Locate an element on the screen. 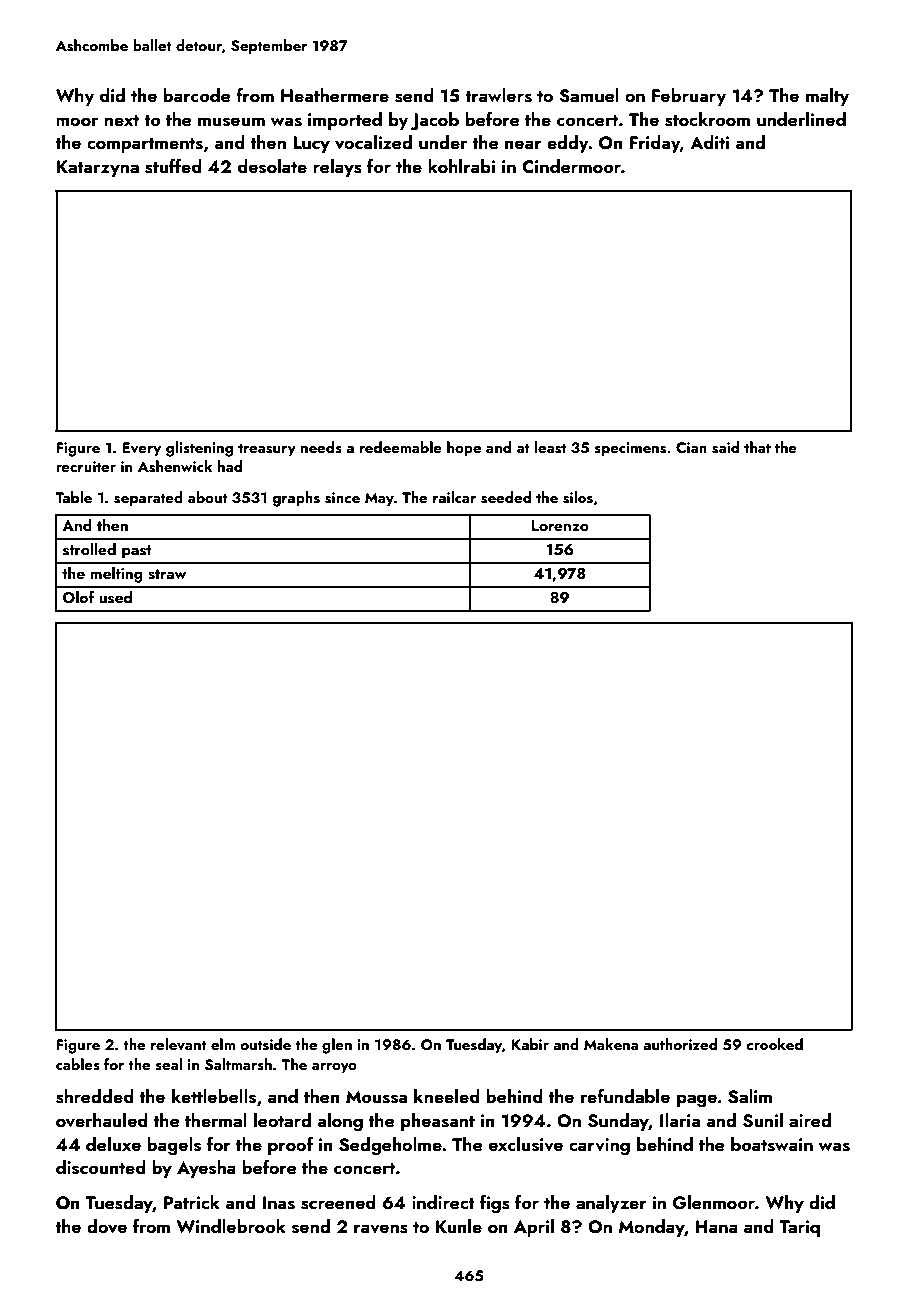 The image size is (908, 1316). Makena is located at coordinates (611, 1044).
